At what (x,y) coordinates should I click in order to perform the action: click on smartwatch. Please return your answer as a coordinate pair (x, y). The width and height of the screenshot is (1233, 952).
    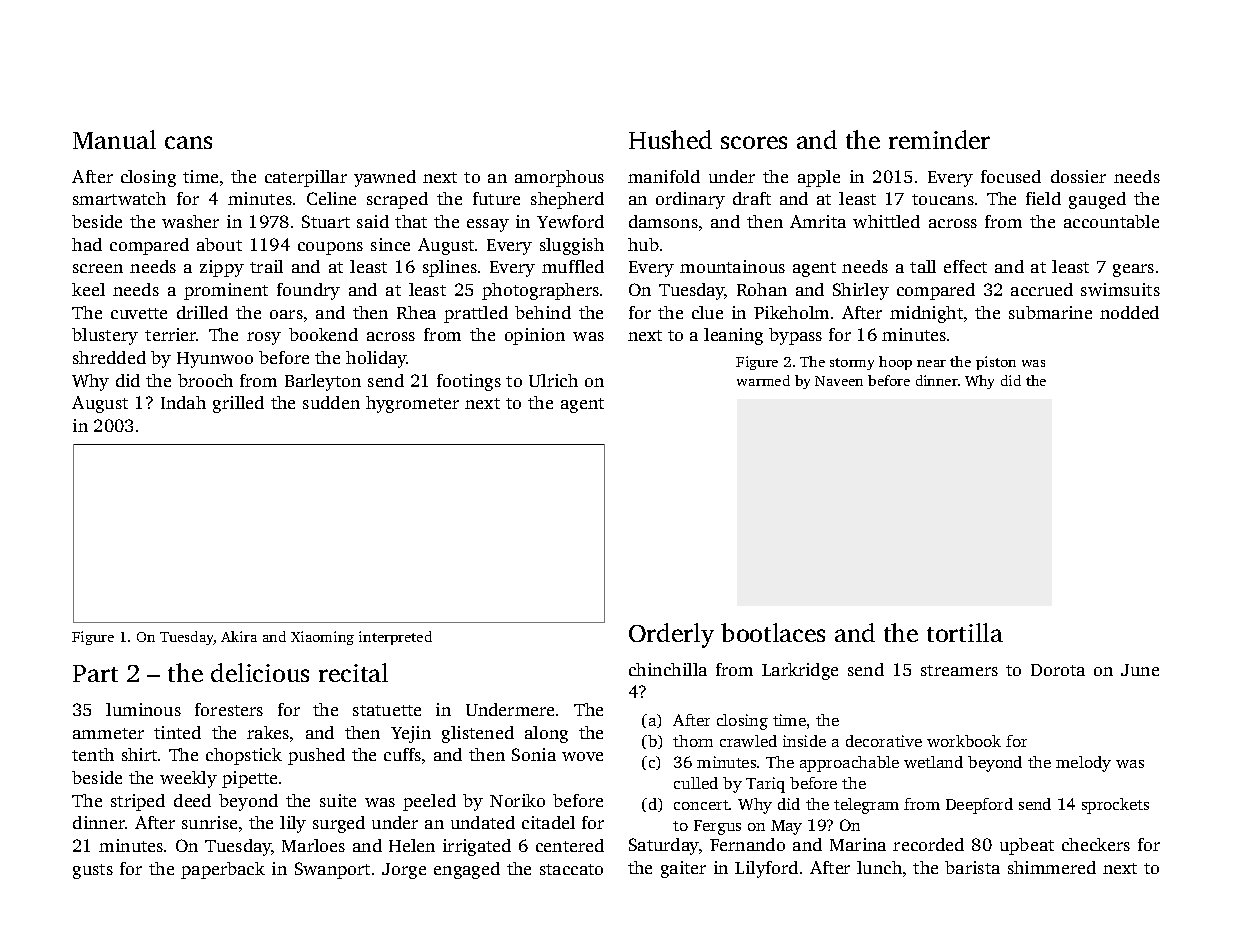
    Looking at the image, I should click on (119, 198).
